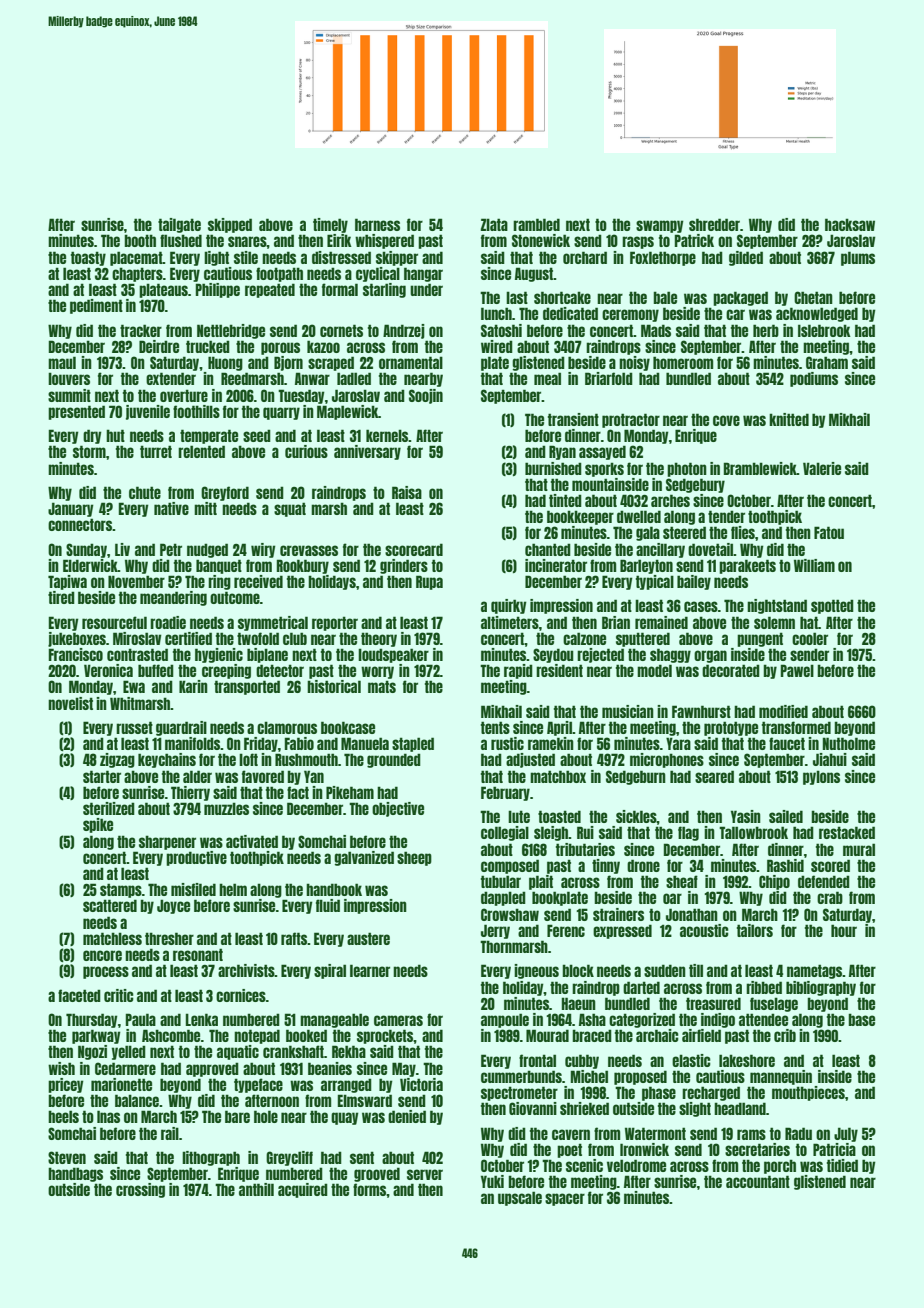 Image resolution: width=924 pixels, height=1308 pixels. What do you see at coordinates (140, 240) in the page?
I see `booth` at bounding box center [140, 240].
